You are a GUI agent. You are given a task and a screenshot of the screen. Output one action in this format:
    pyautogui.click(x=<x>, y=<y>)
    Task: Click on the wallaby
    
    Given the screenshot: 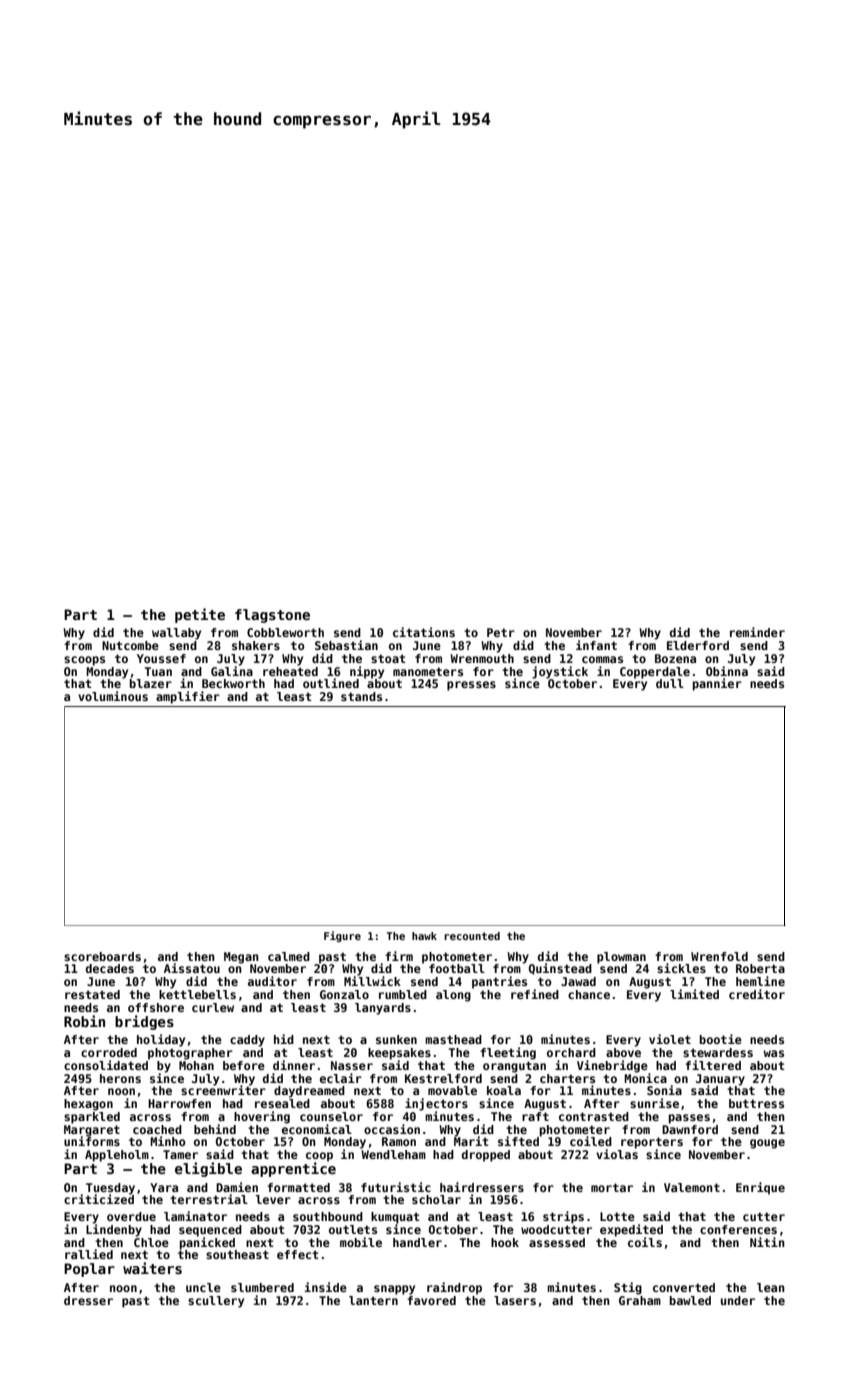 What is the action you would take?
    pyautogui.click(x=176, y=634)
